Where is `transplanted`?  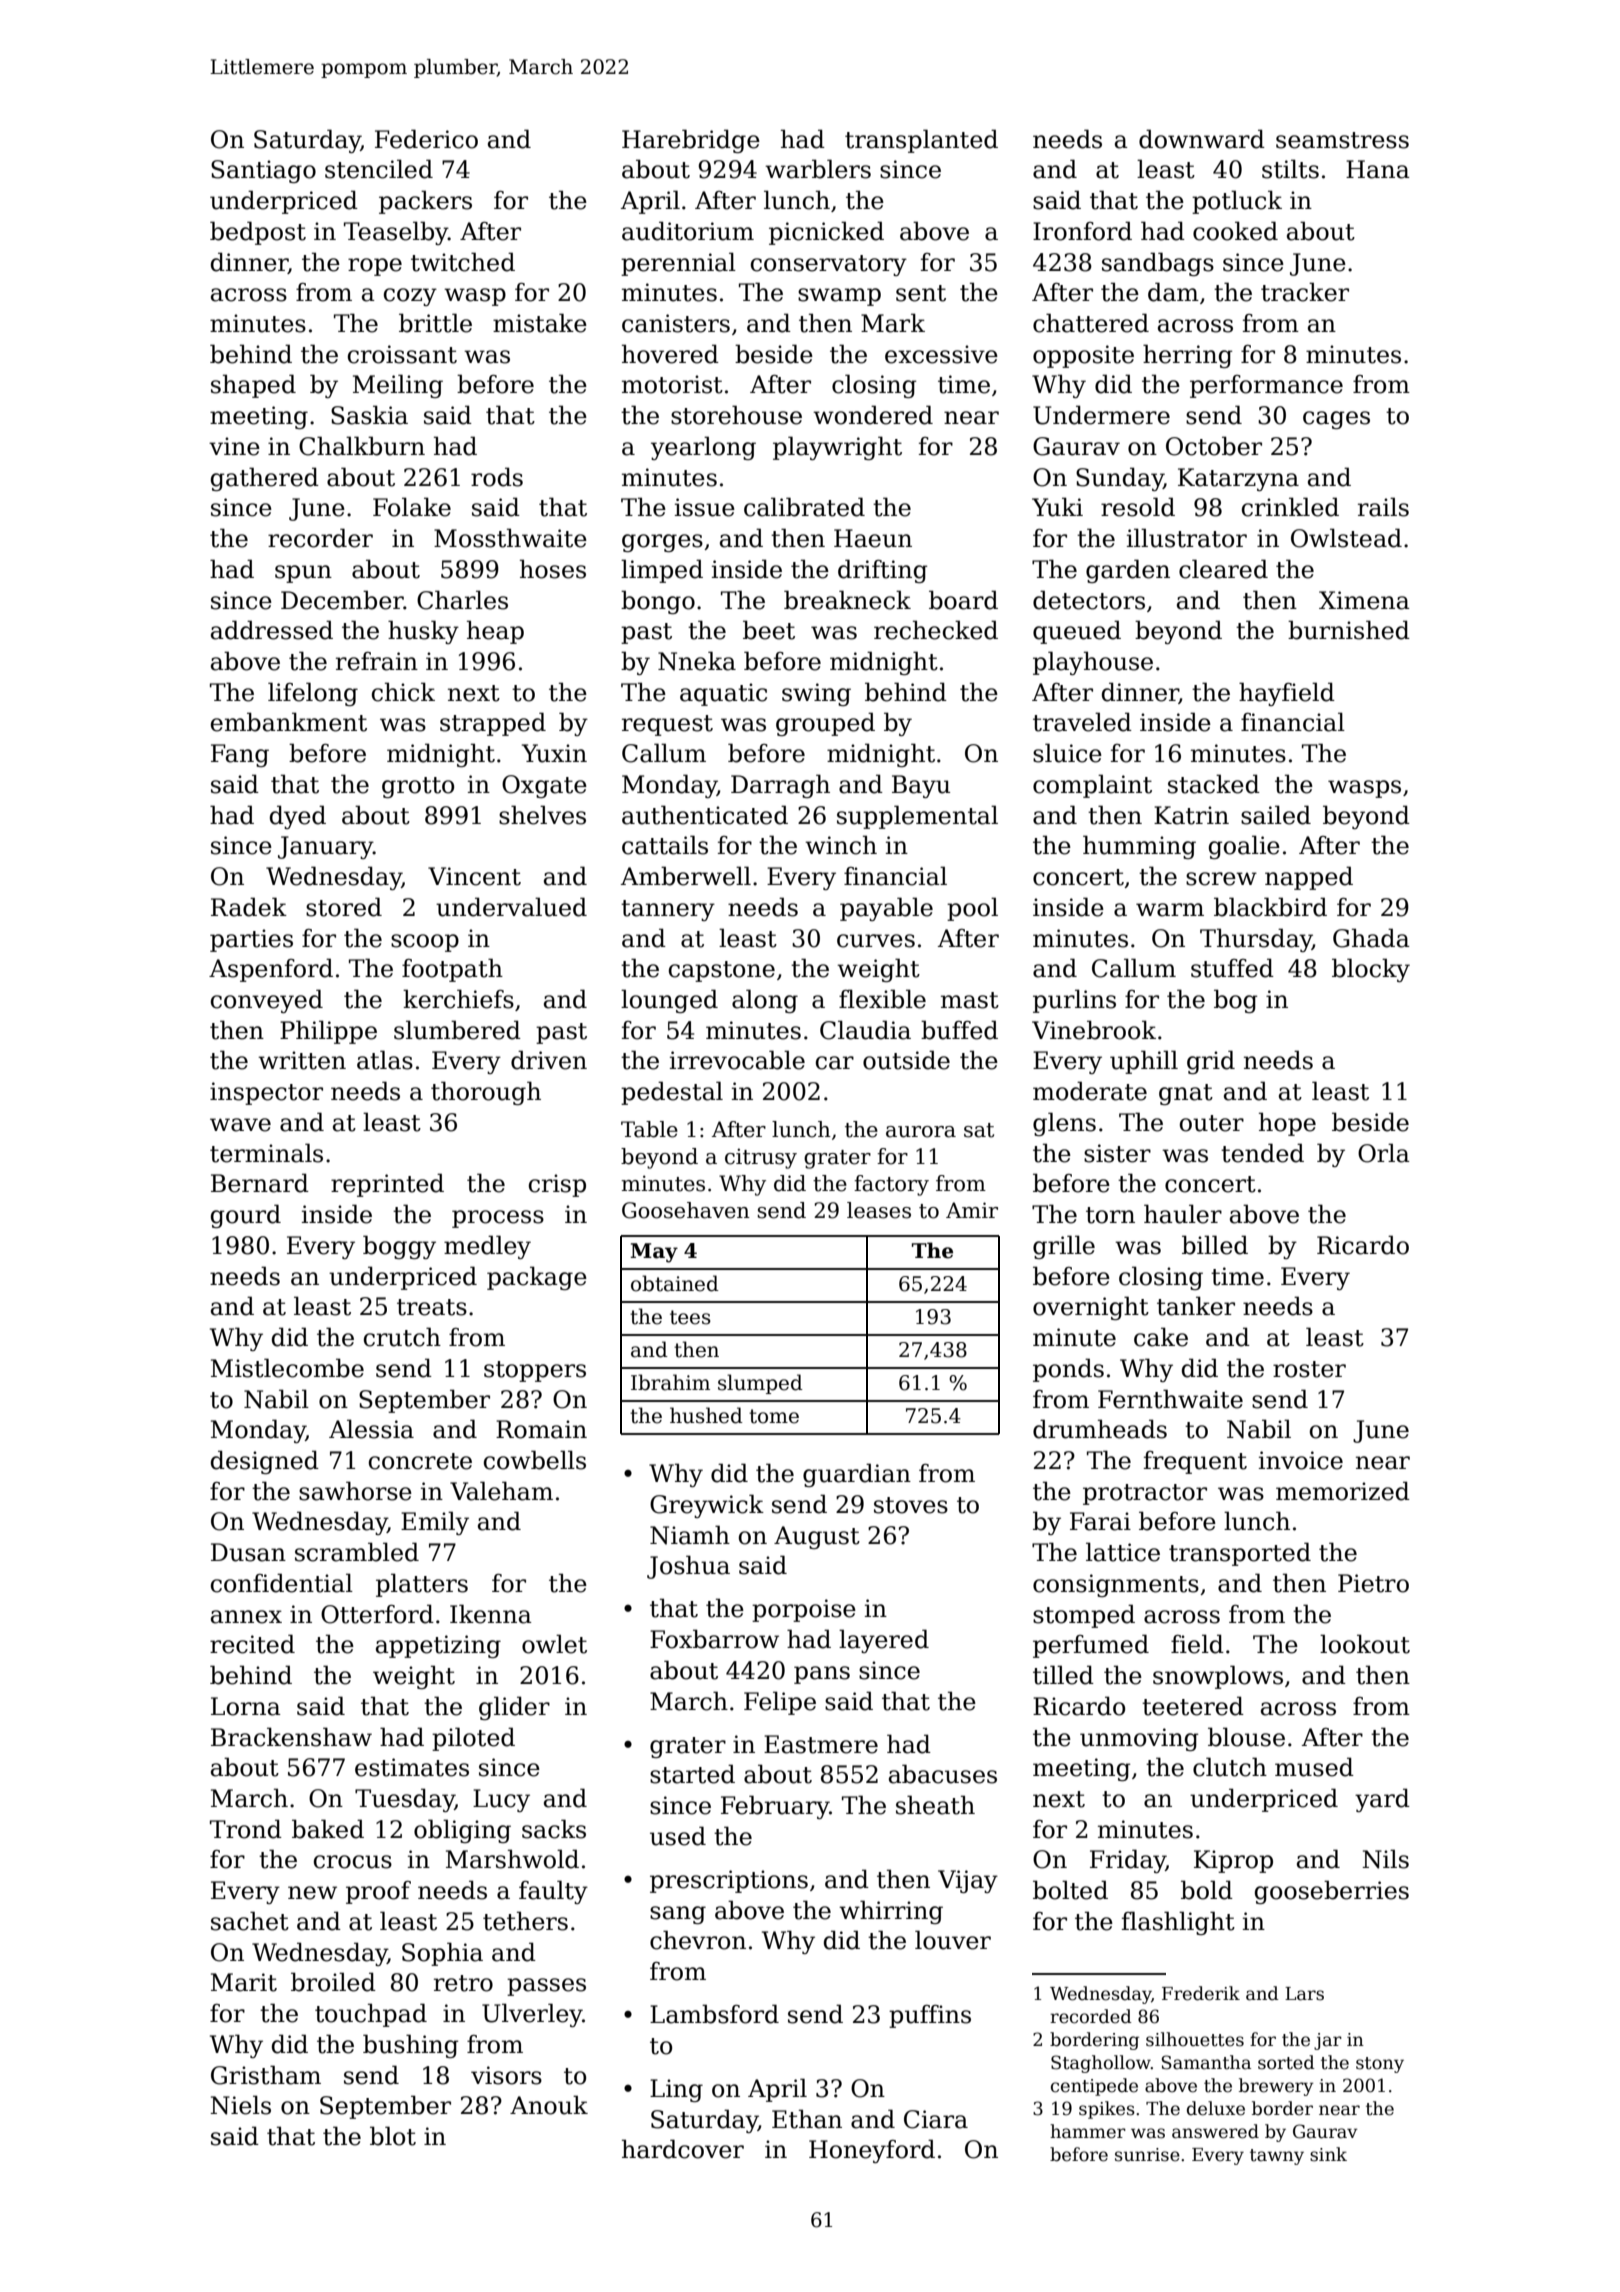 transplanted is located at coordinates (921, 141).
